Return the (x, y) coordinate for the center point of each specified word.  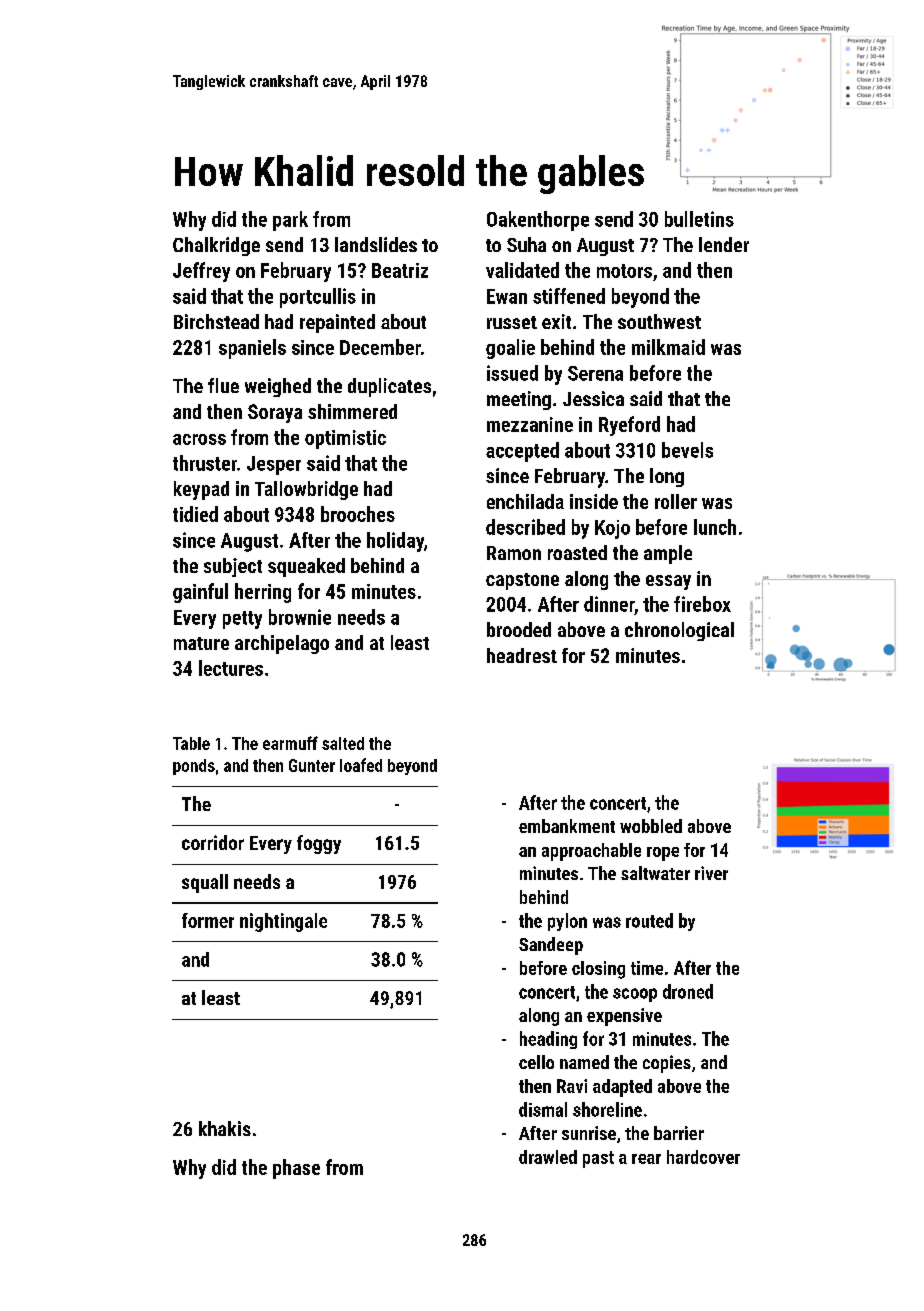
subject (233, 567)
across (199, 439)
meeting (519, 400)
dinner (609, 604)
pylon (567, 922)
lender (724, 244)
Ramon (514, 553)
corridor (213, 842)
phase (296, 1169)
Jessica (593, 398)
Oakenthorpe (538, 221)
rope (663, 854)
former (208, 920)
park (290, 221)
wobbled (651, 826)
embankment (567, 826)
